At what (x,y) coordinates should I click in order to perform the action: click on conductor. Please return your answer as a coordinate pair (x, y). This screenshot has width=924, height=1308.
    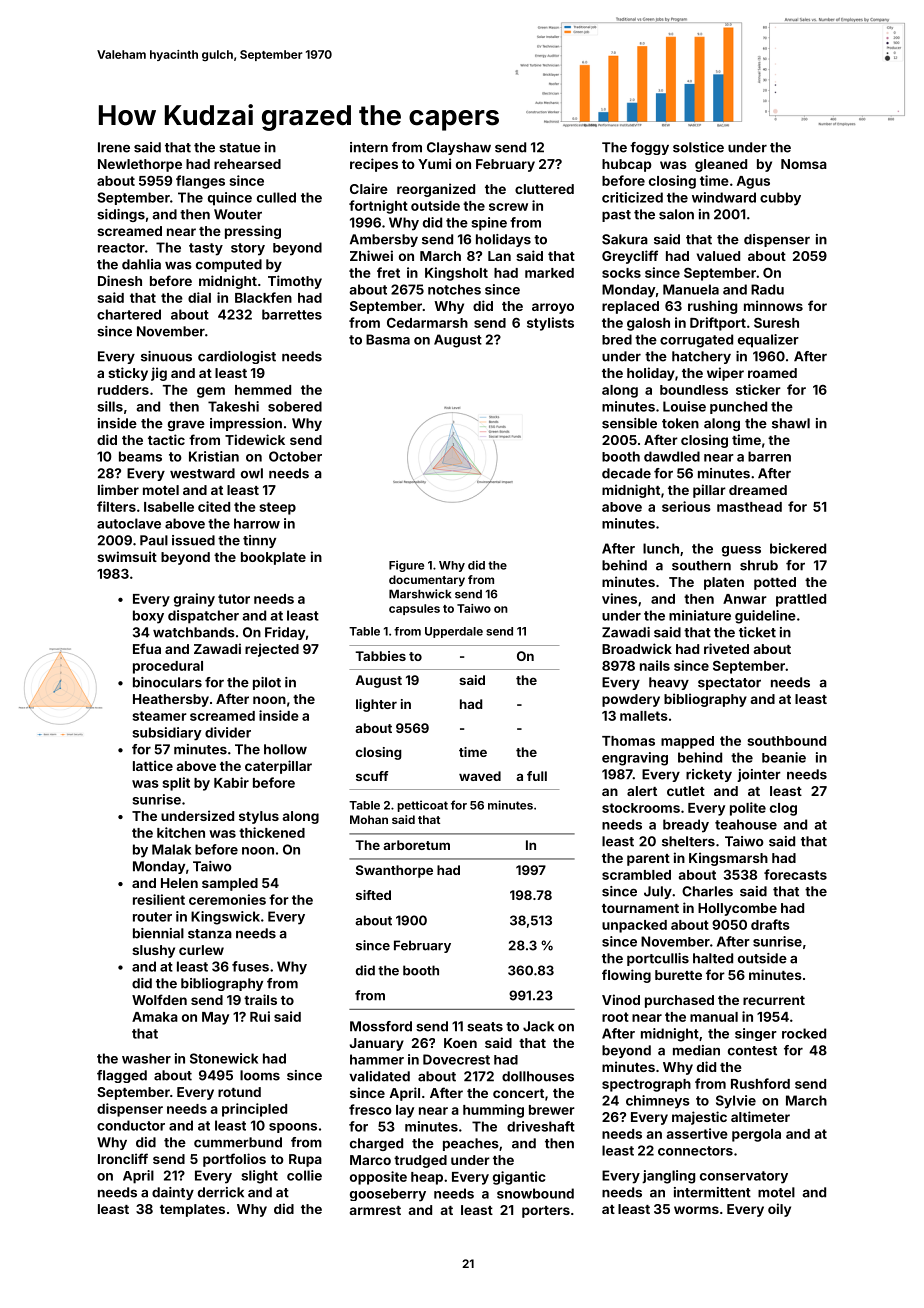
    Looking at the image, I should click on (131, 1125).
